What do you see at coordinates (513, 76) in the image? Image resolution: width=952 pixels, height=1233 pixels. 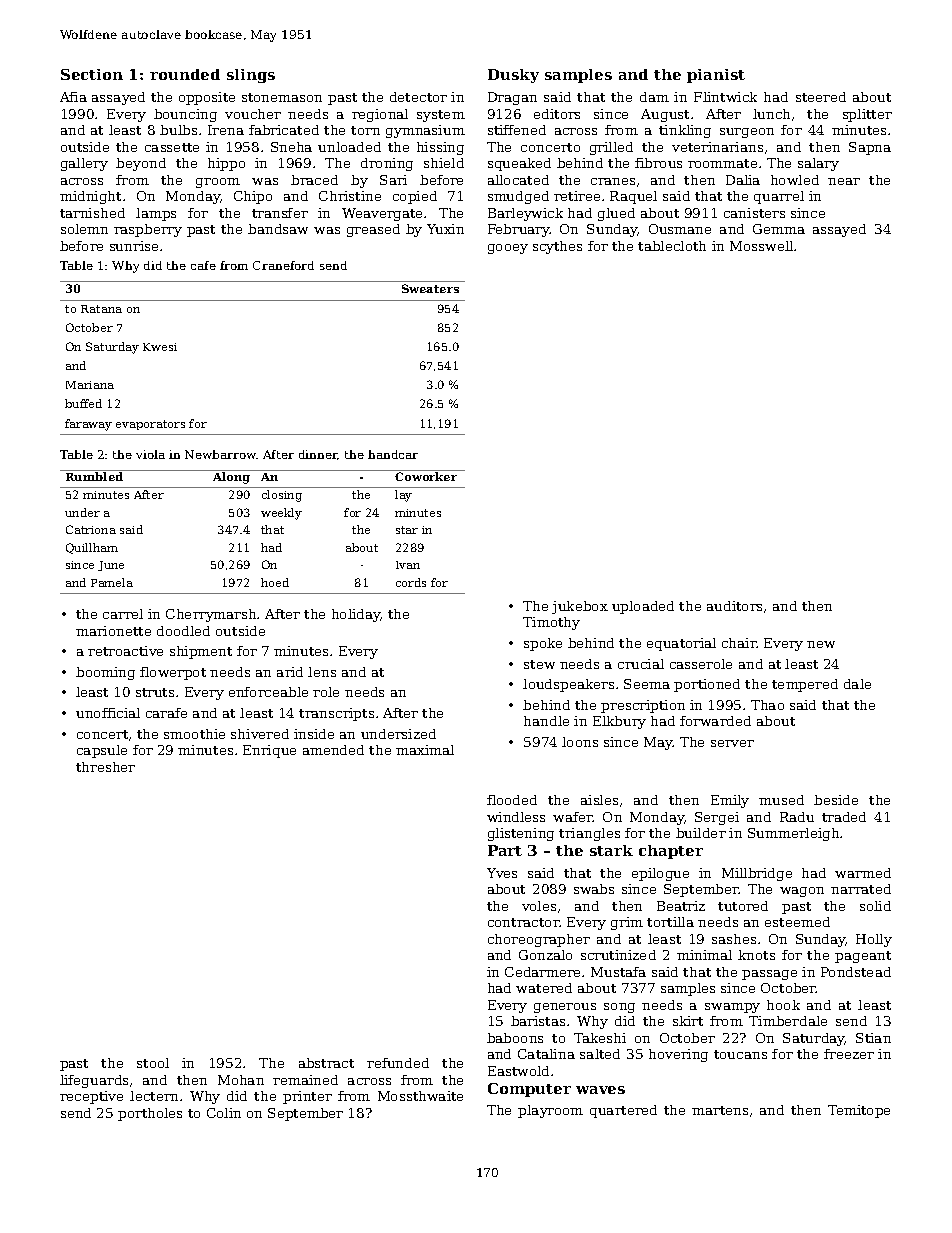 I see `Dusky` at bounding box center [513, 76].
